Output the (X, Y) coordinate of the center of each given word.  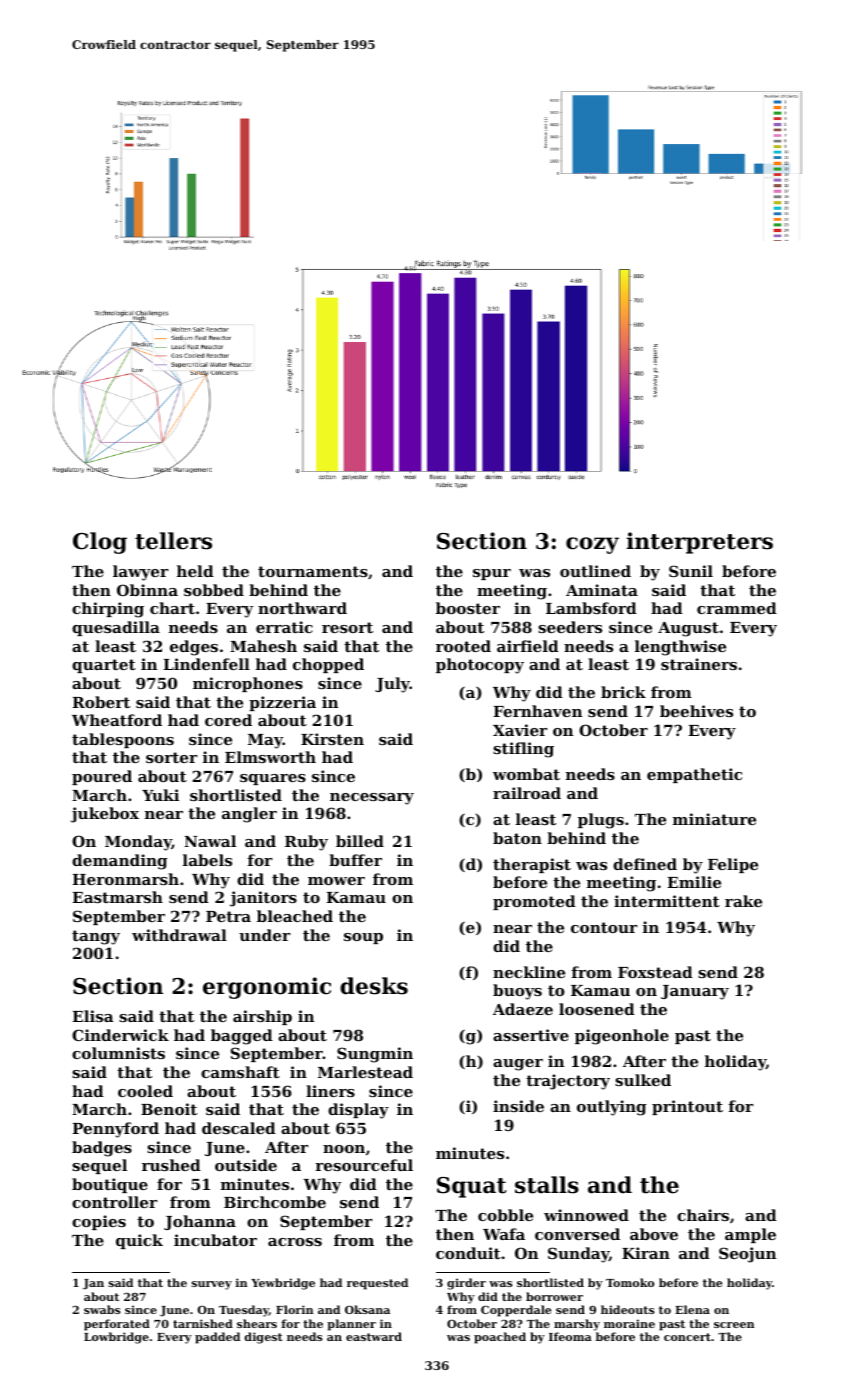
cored (228, 720)
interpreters (699, 543)
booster (468, 608)
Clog (100, 543)
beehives (696, 711)
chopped (328, 665)
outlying (612, 1108)
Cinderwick (120, 1035)
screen (734, 1325)
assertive (531, 1035)
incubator (215, 1240)
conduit (468, 1253)
